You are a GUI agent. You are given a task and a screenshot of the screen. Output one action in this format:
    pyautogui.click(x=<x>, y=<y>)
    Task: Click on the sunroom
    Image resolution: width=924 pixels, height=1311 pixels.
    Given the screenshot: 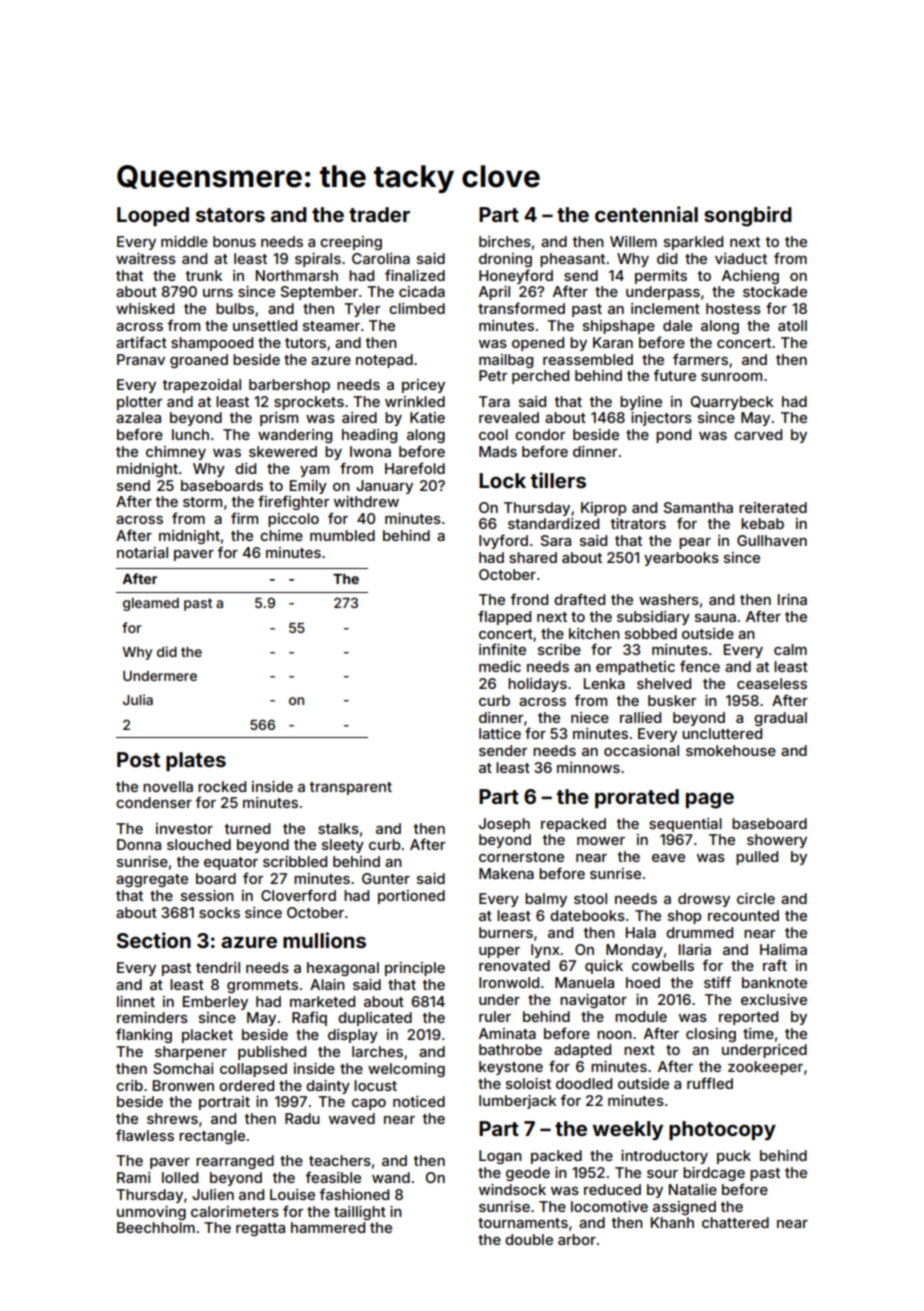 What is the action you would take?
    pyautogui.click(x=731, y=377)
